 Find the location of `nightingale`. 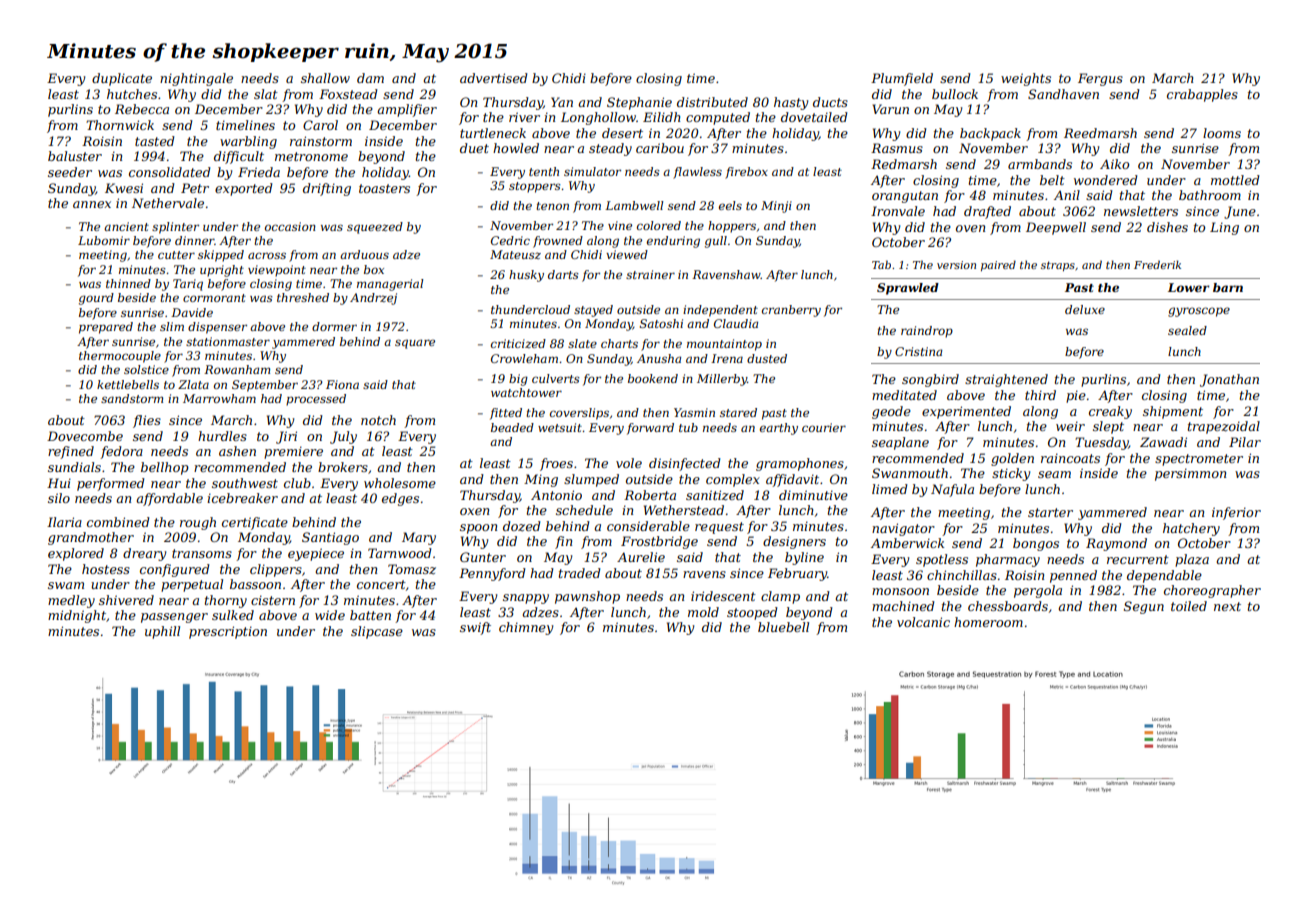

nightingale is located at coordinates (196, 79).
